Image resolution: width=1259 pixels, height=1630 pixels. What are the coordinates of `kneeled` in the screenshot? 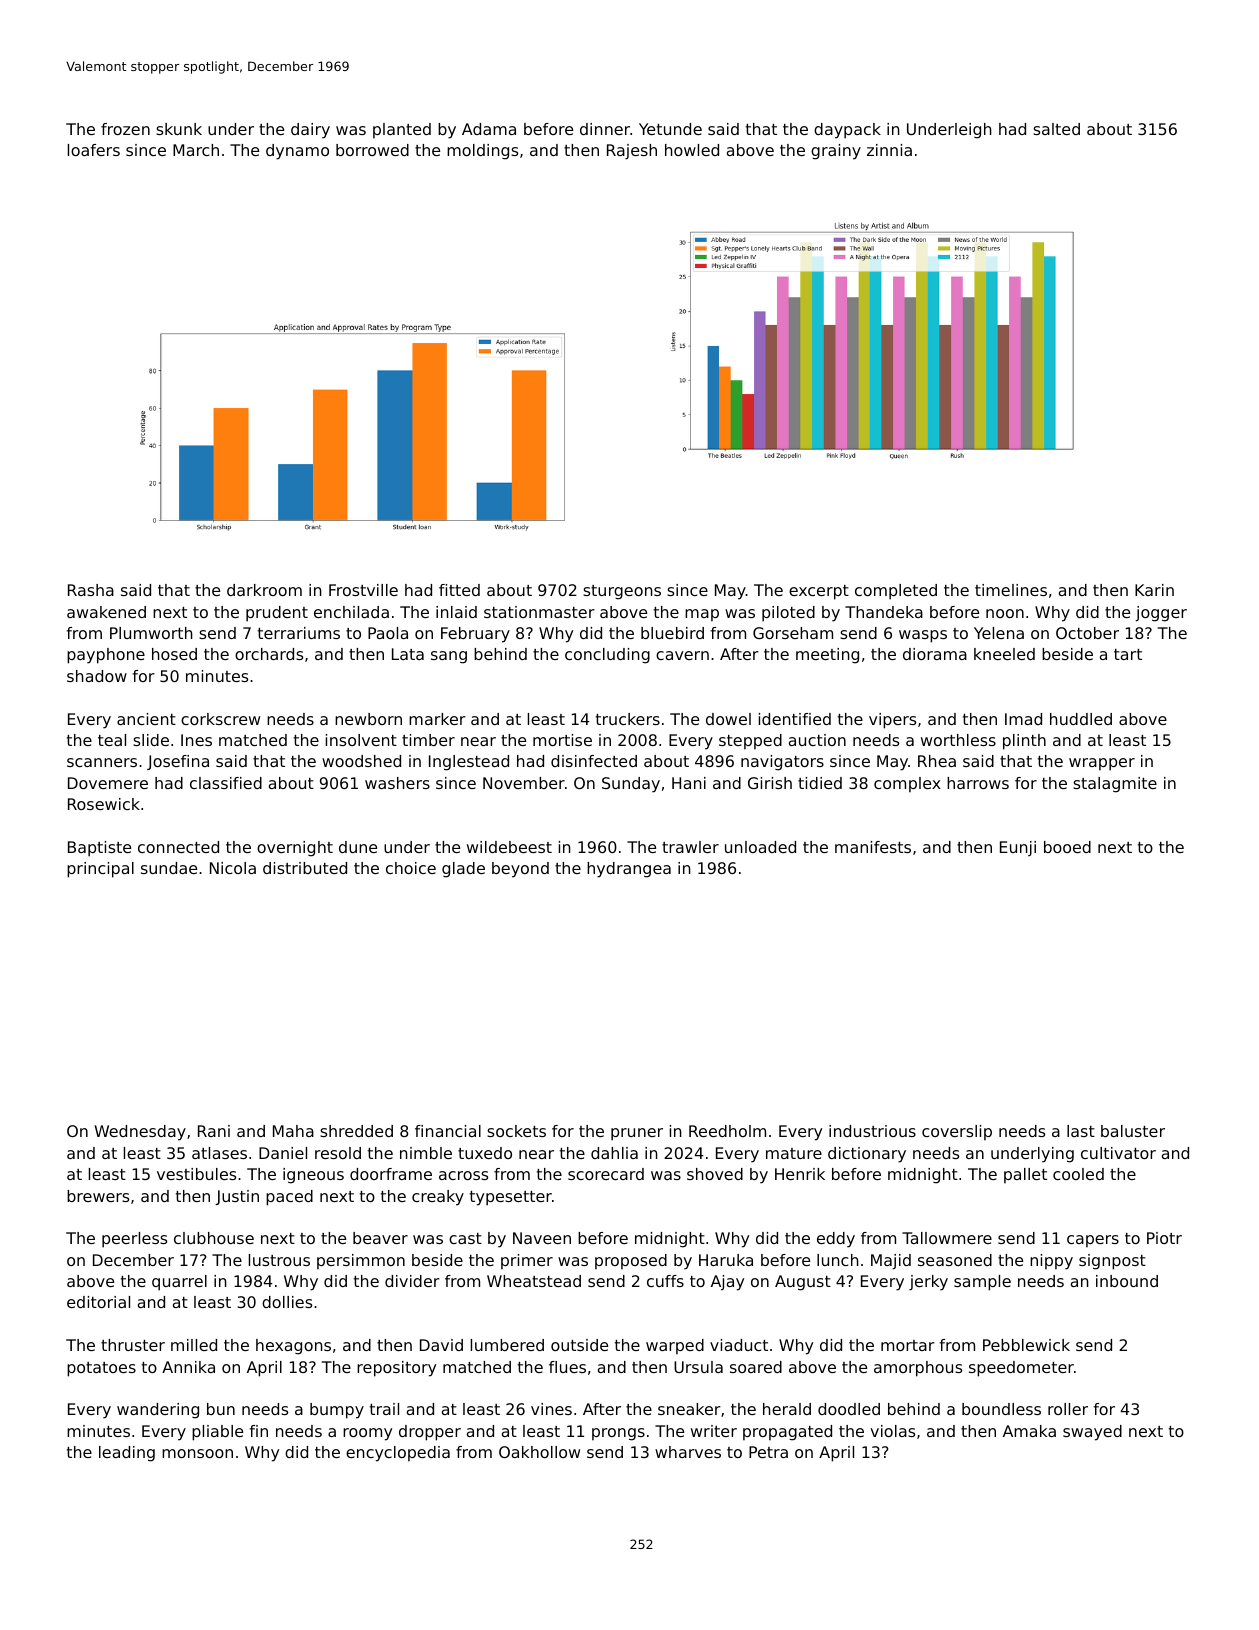 It's located at (1004, 654).
